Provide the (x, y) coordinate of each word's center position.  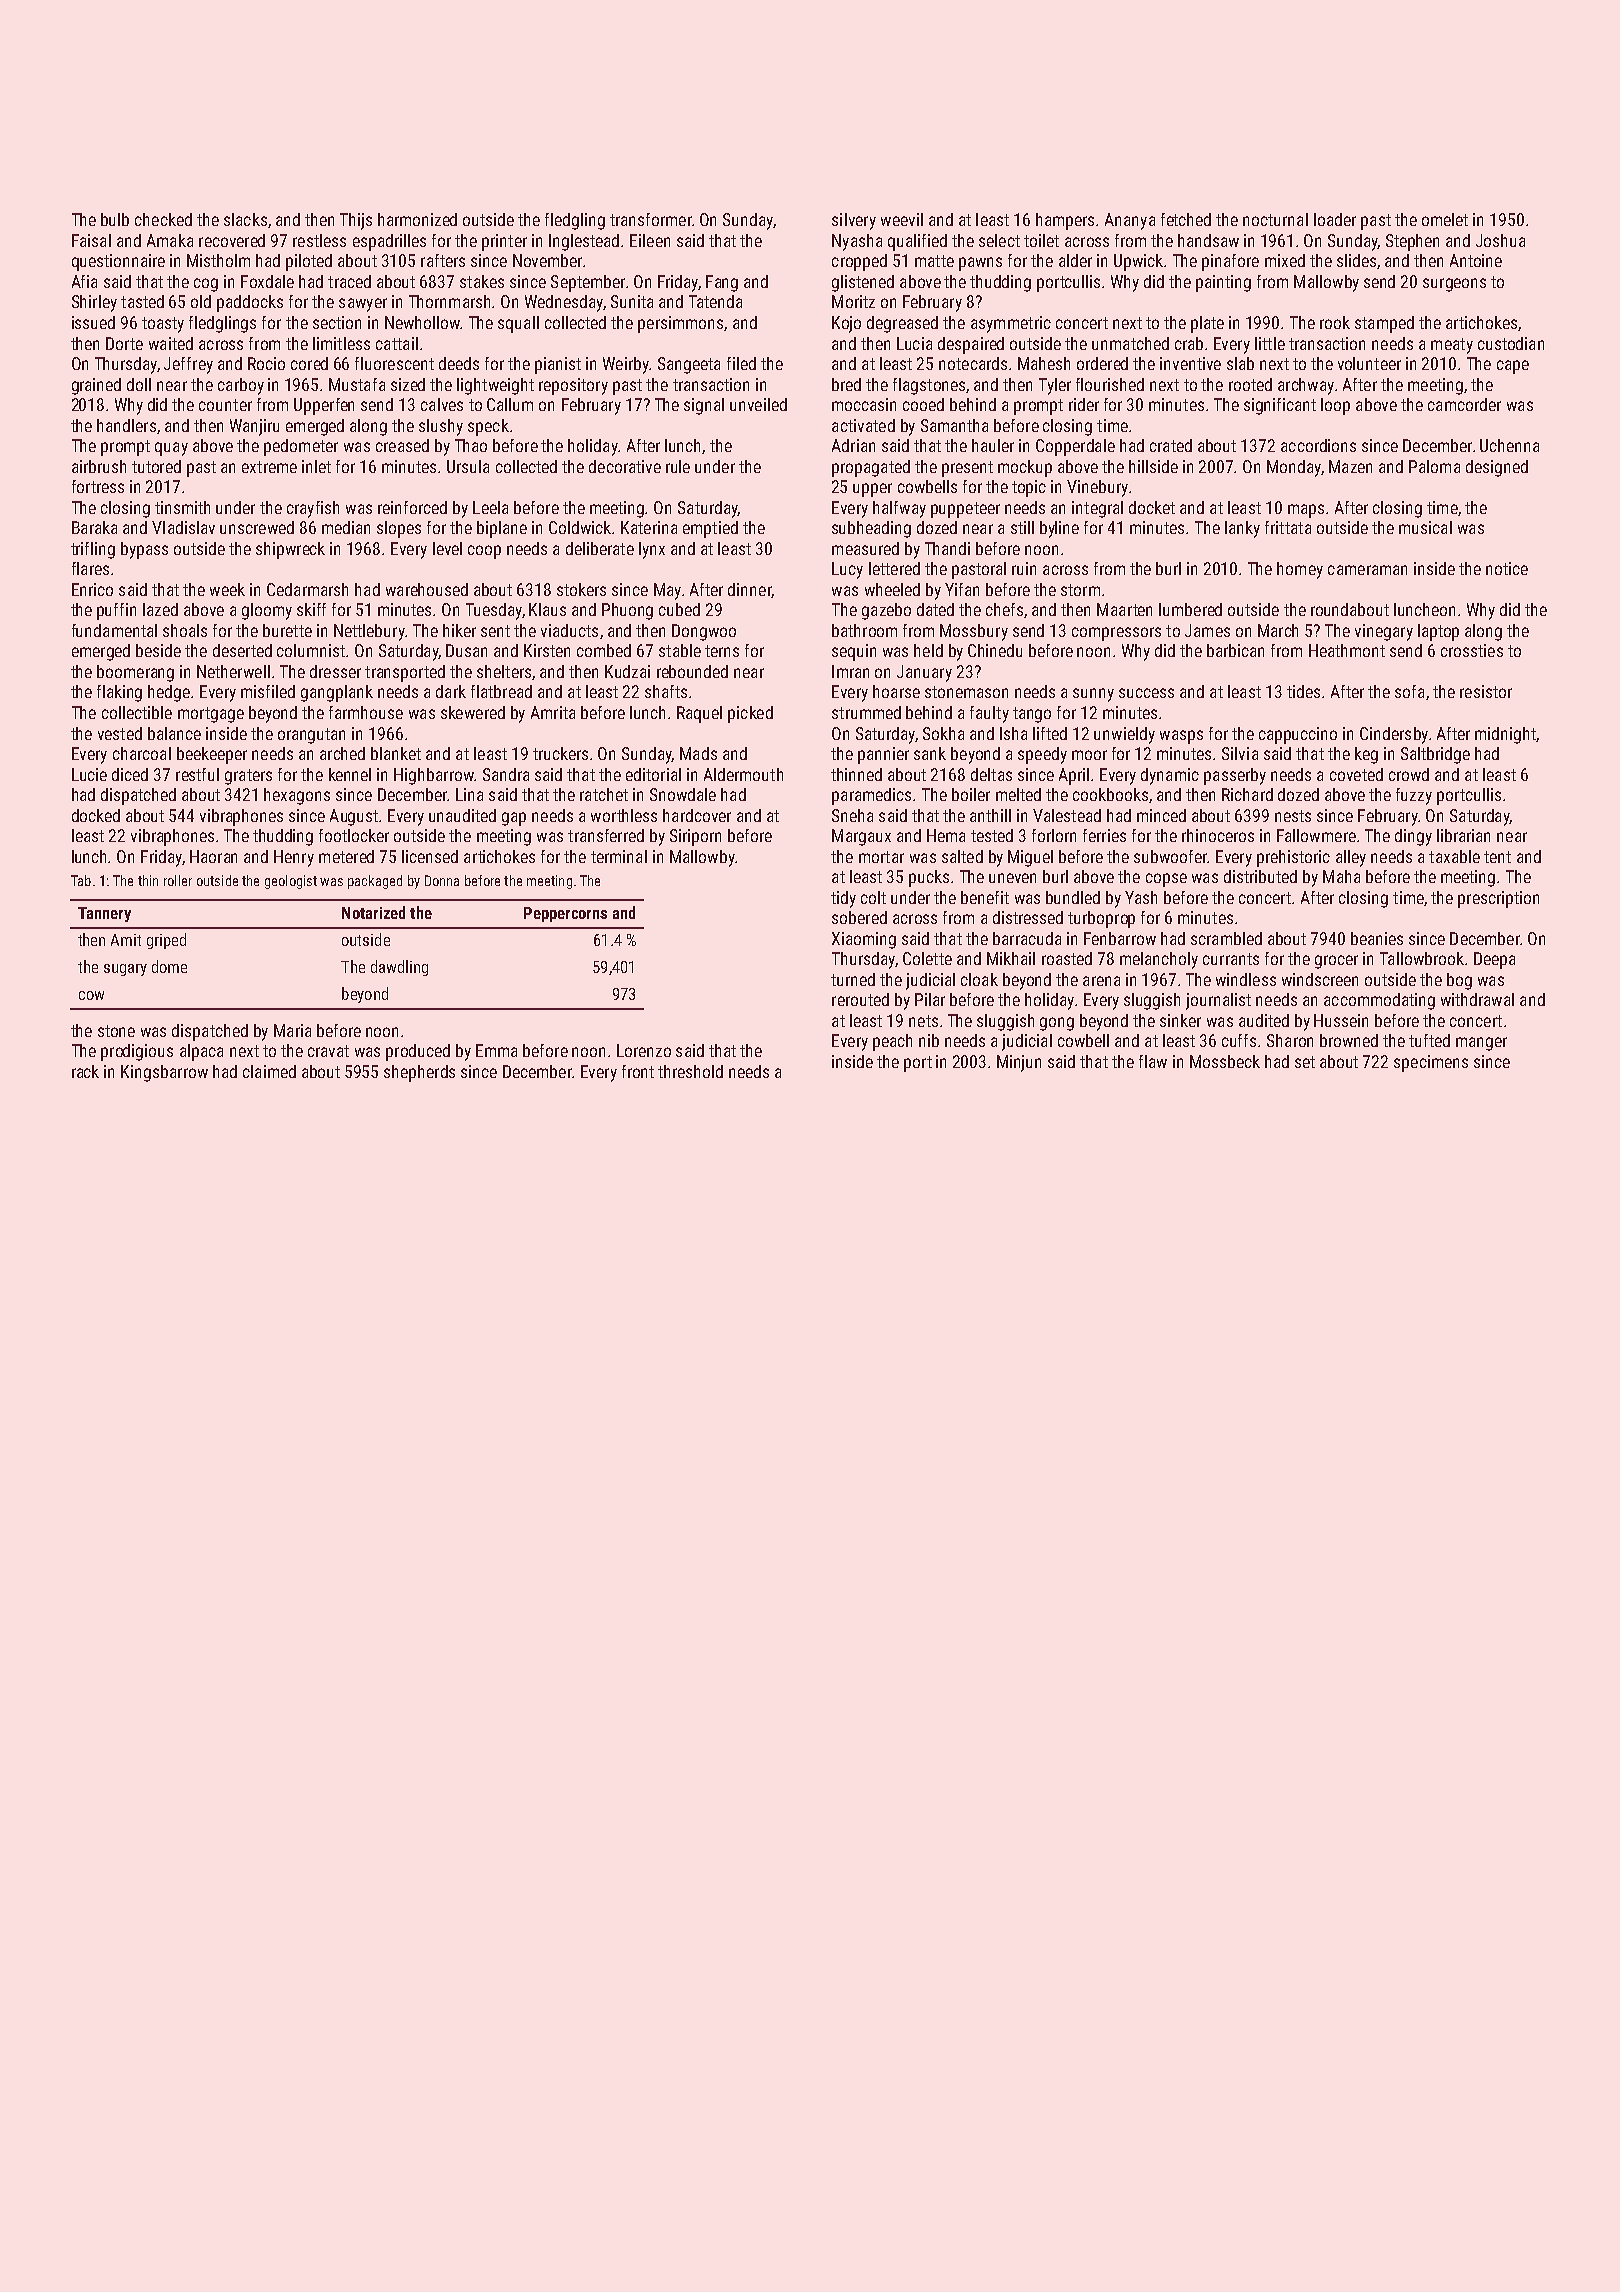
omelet (1445, 219)
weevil (902, 219)
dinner (749, 589)
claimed (269, 1071)
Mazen (1350, 466)
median (346, 527)
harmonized (417, 219)
